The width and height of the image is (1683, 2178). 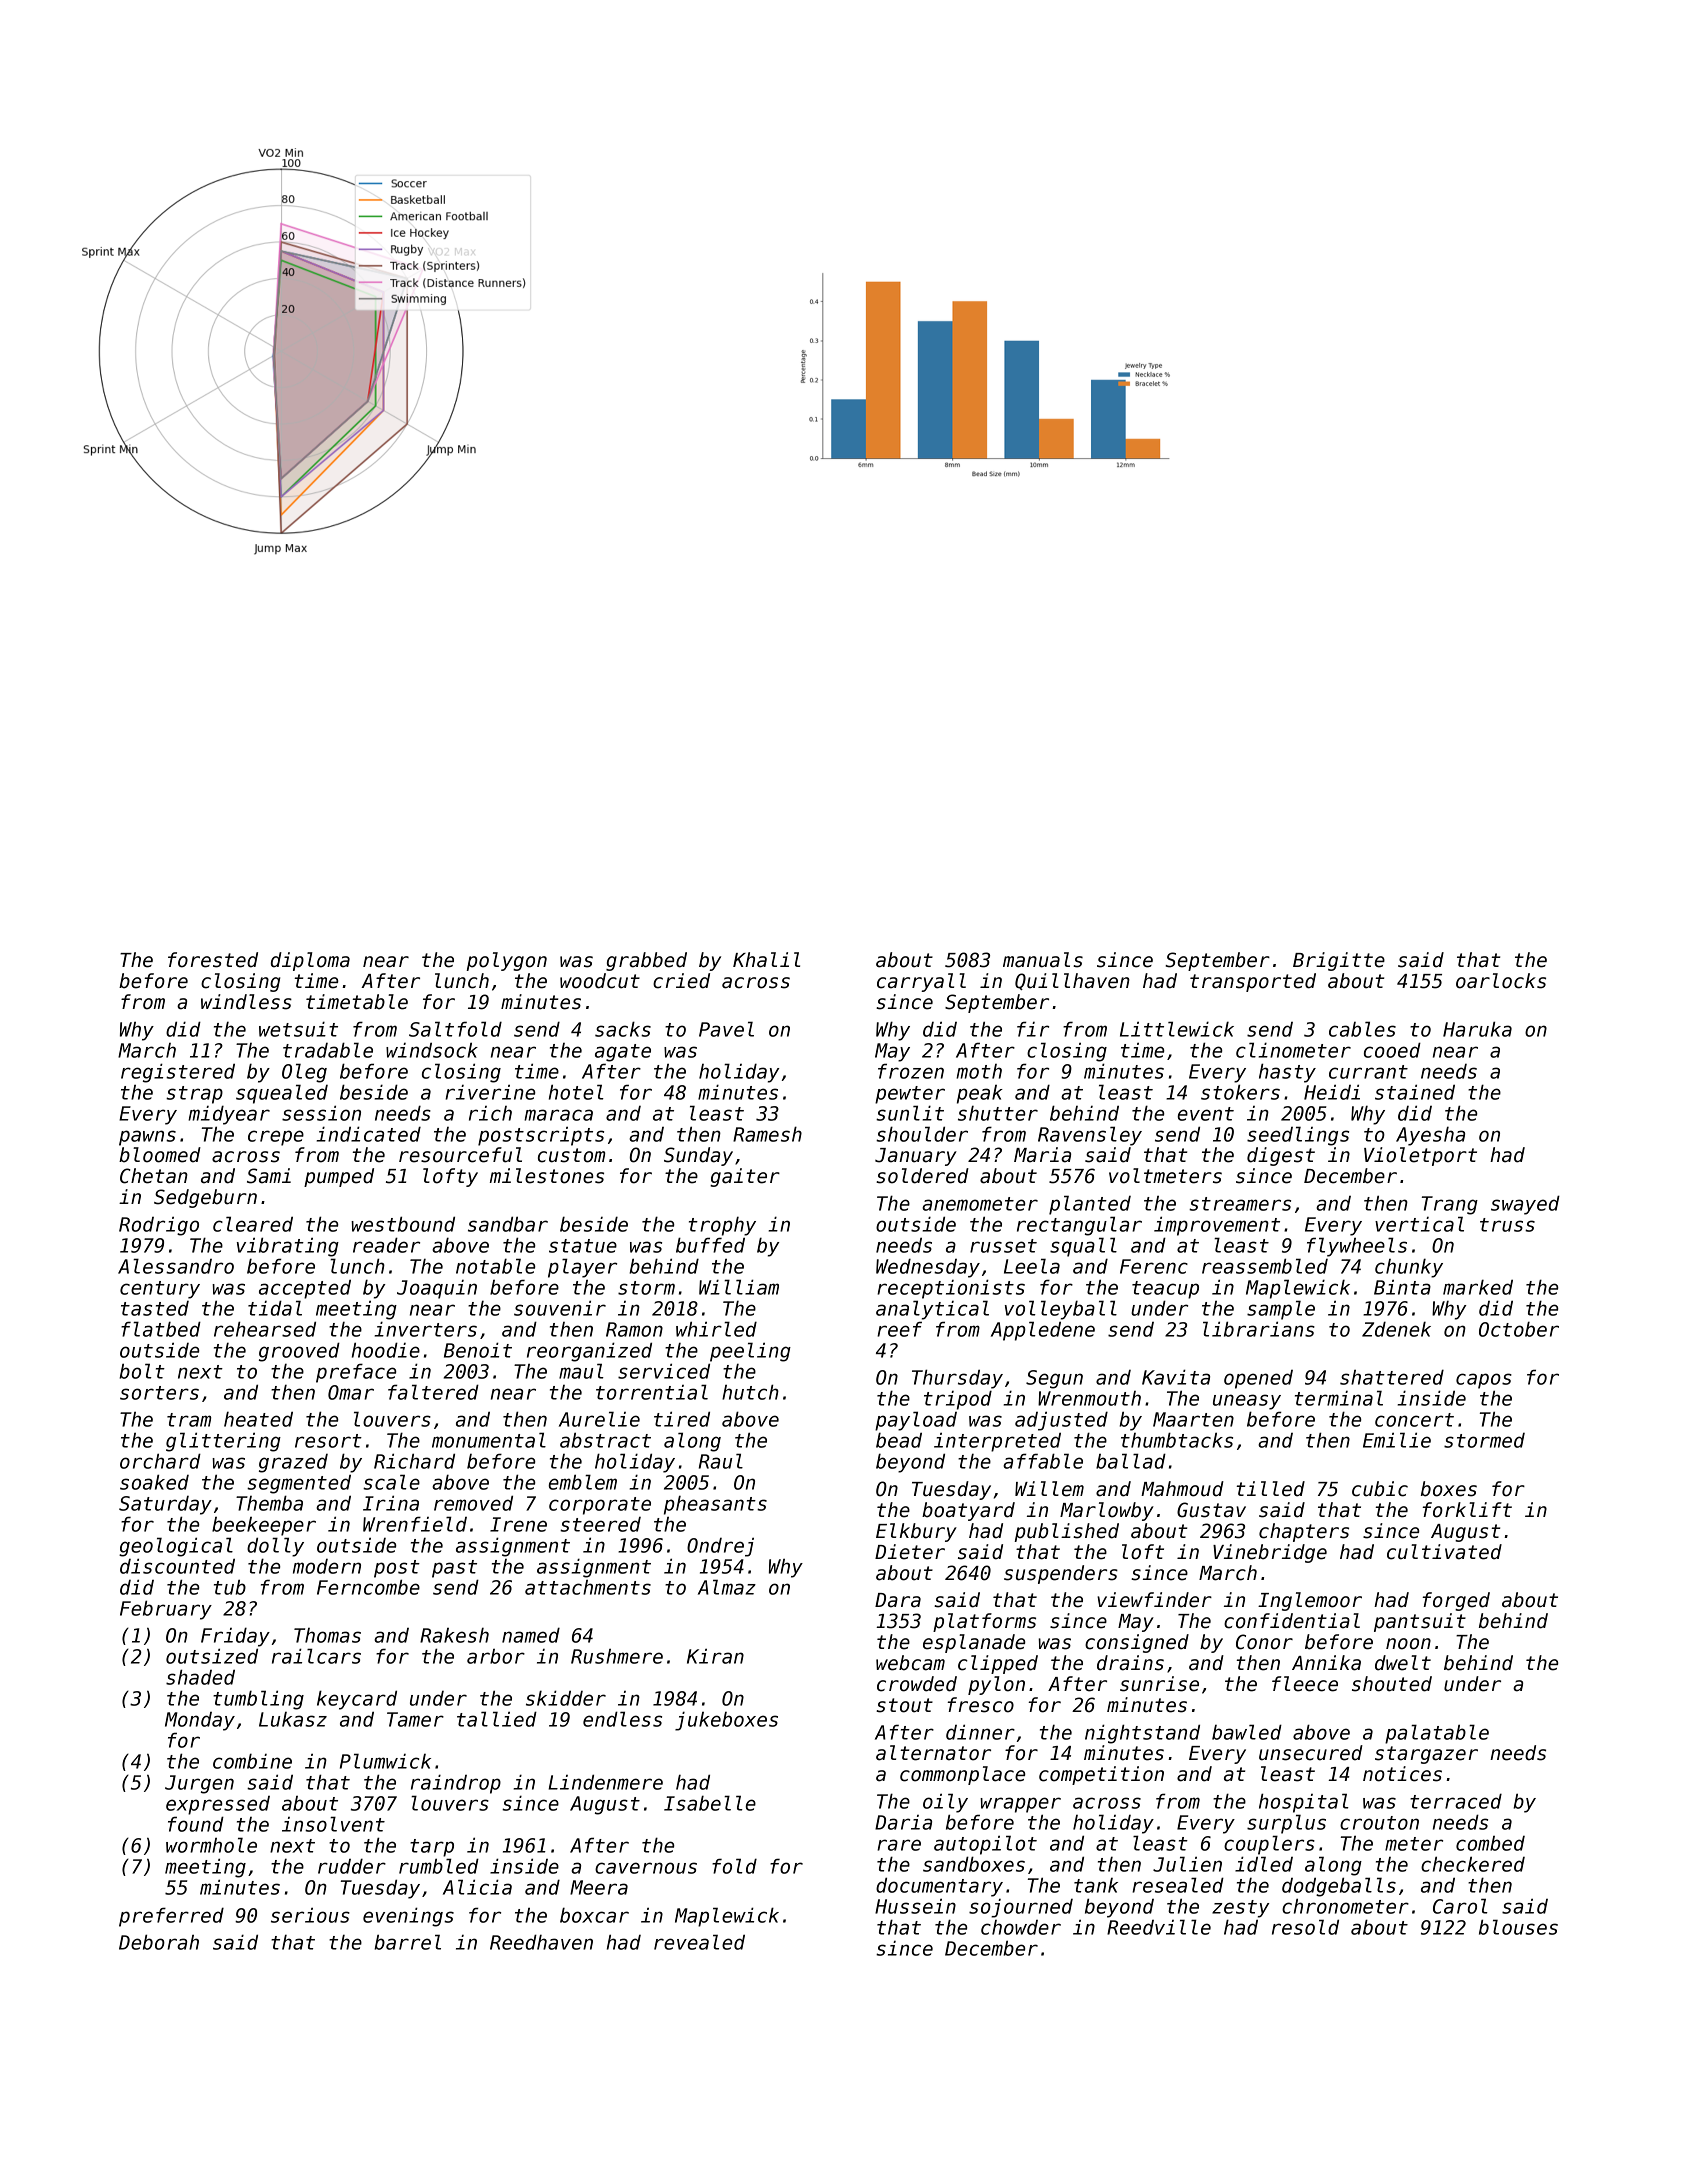 I want to click on viewfinder, so click(x=1154, y=1600).
